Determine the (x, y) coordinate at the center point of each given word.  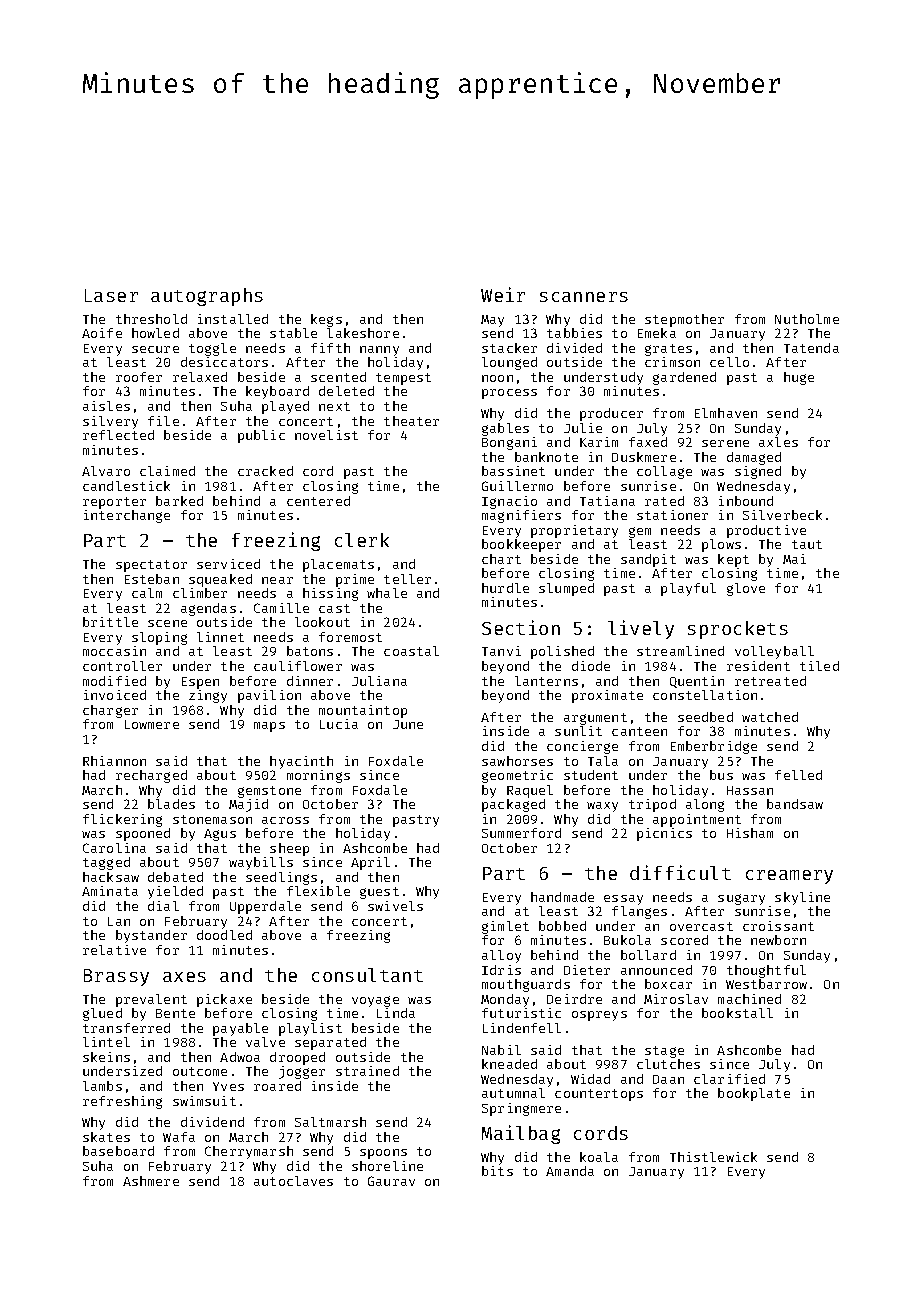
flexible (318, 891)
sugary (741, 899)
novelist (326, 435)
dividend (212, 1122)
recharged (151, 776)
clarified (729, 1079)
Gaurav (391, 1181)
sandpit (648, 560)
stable (293, 333)
